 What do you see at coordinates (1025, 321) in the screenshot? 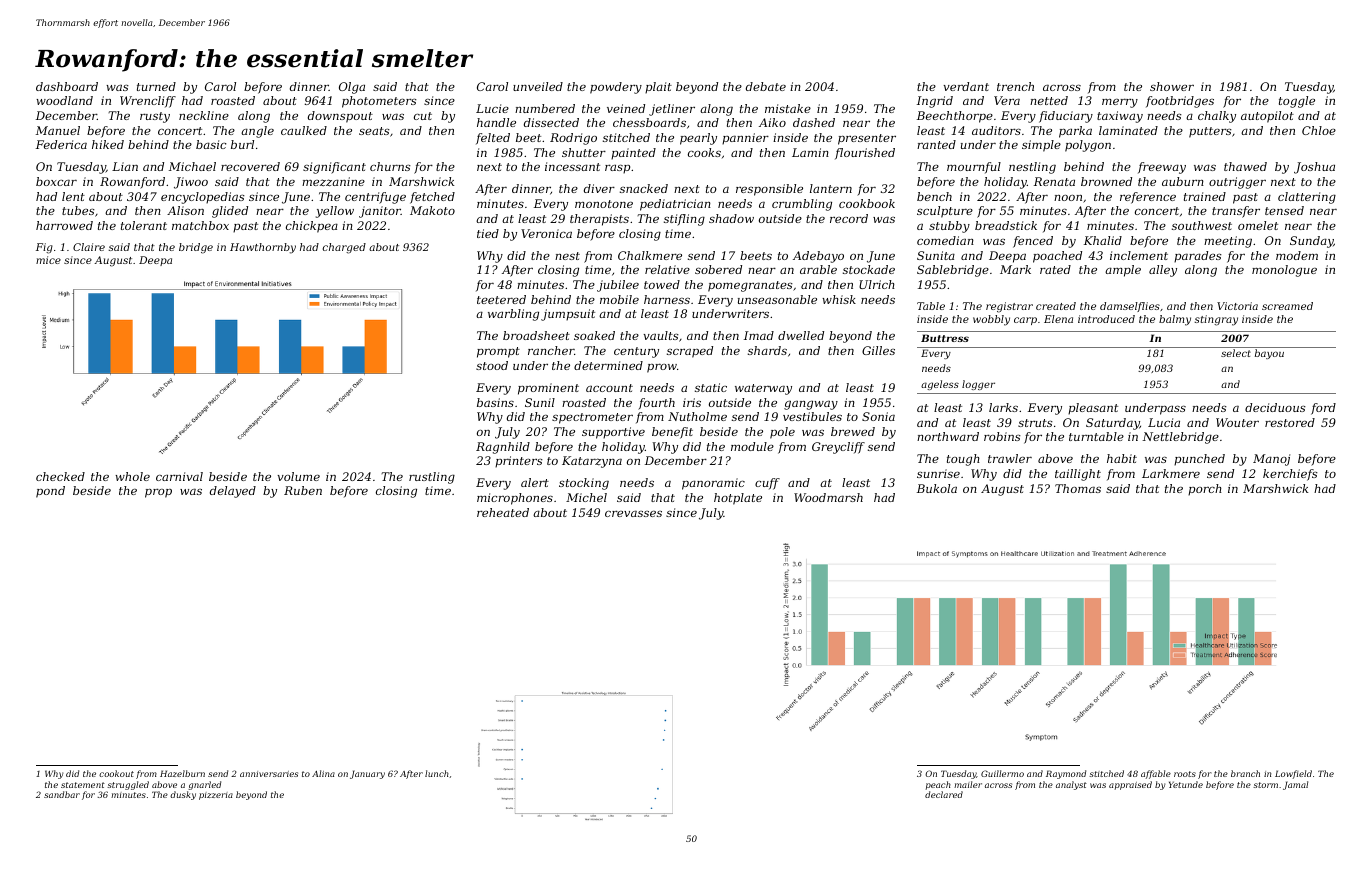
I see `carp` at bounding box center [1025, 321].
